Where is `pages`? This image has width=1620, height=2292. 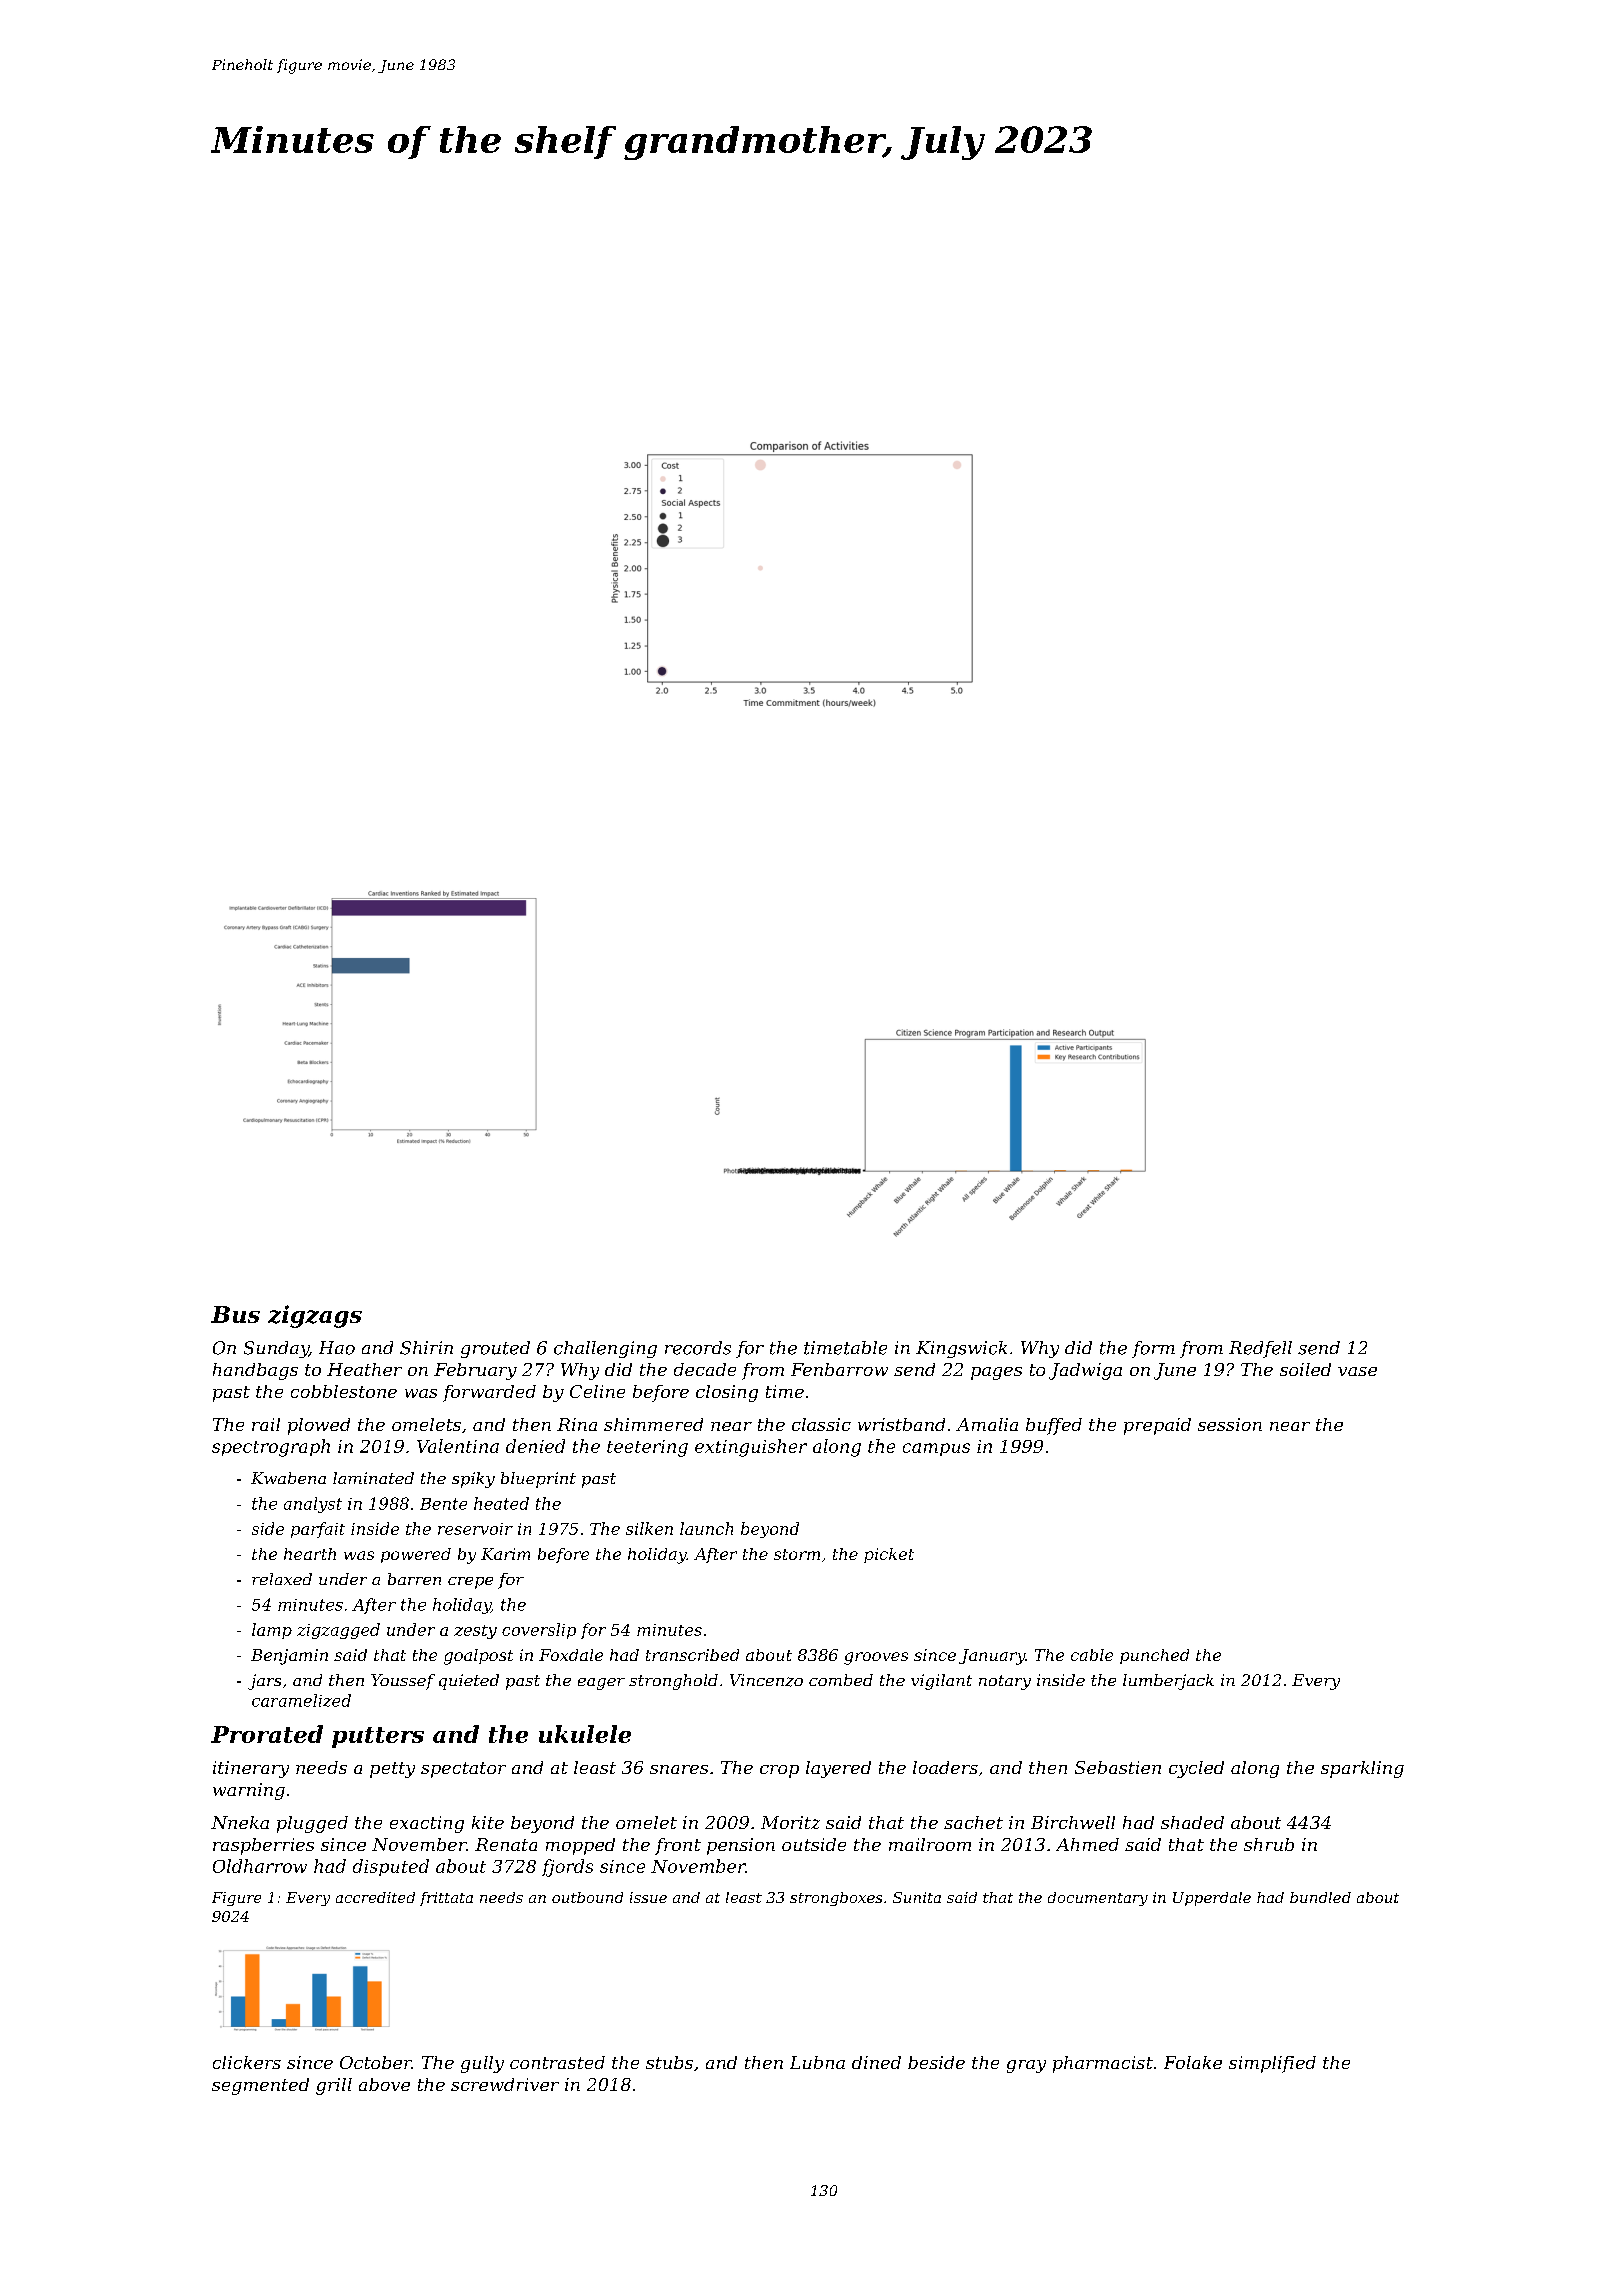 pages is located at coordinates (996, 1373).
